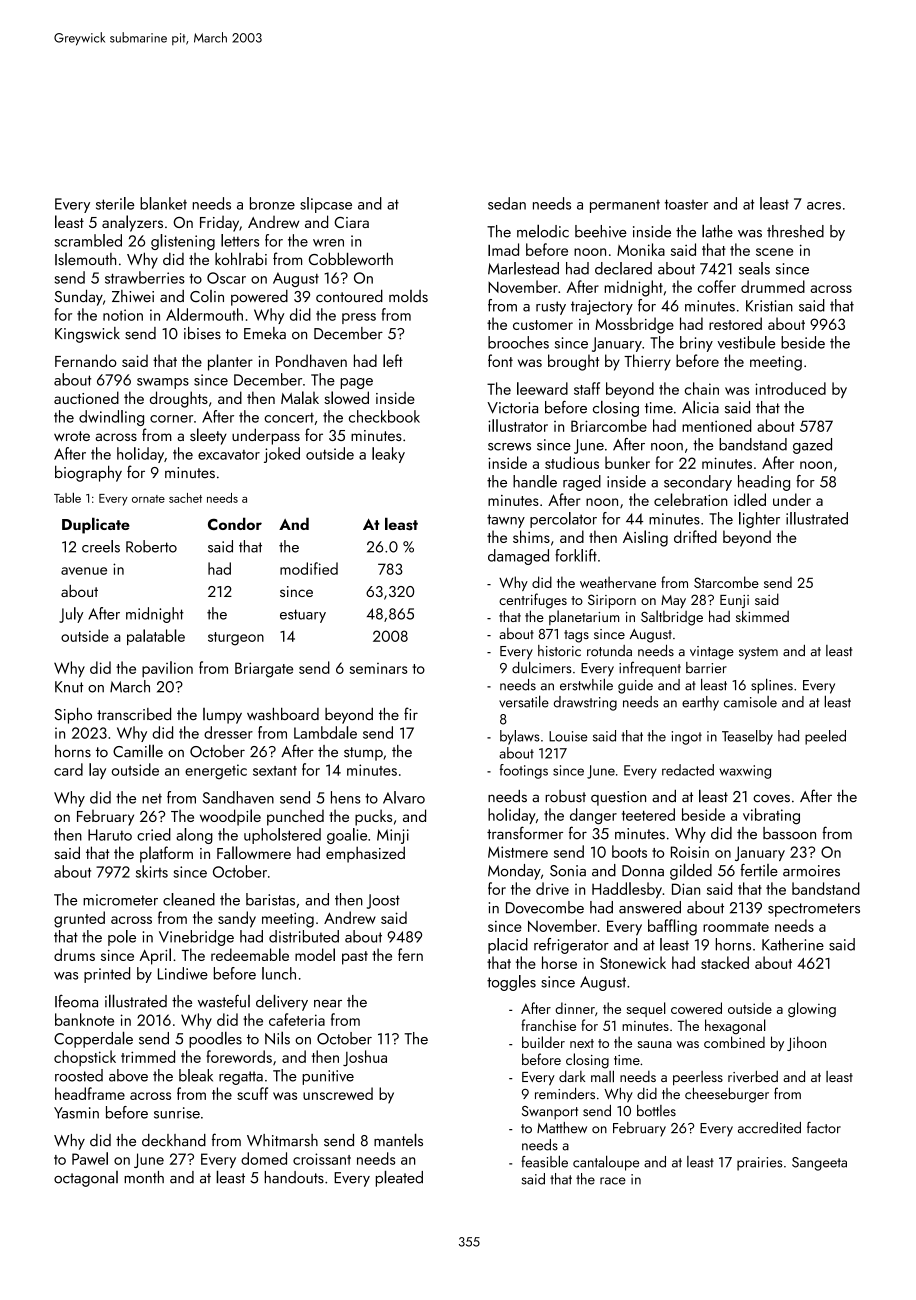 The height and width of the screenshot is (1300, 916). I want to click on acres, so click(824, 206).
